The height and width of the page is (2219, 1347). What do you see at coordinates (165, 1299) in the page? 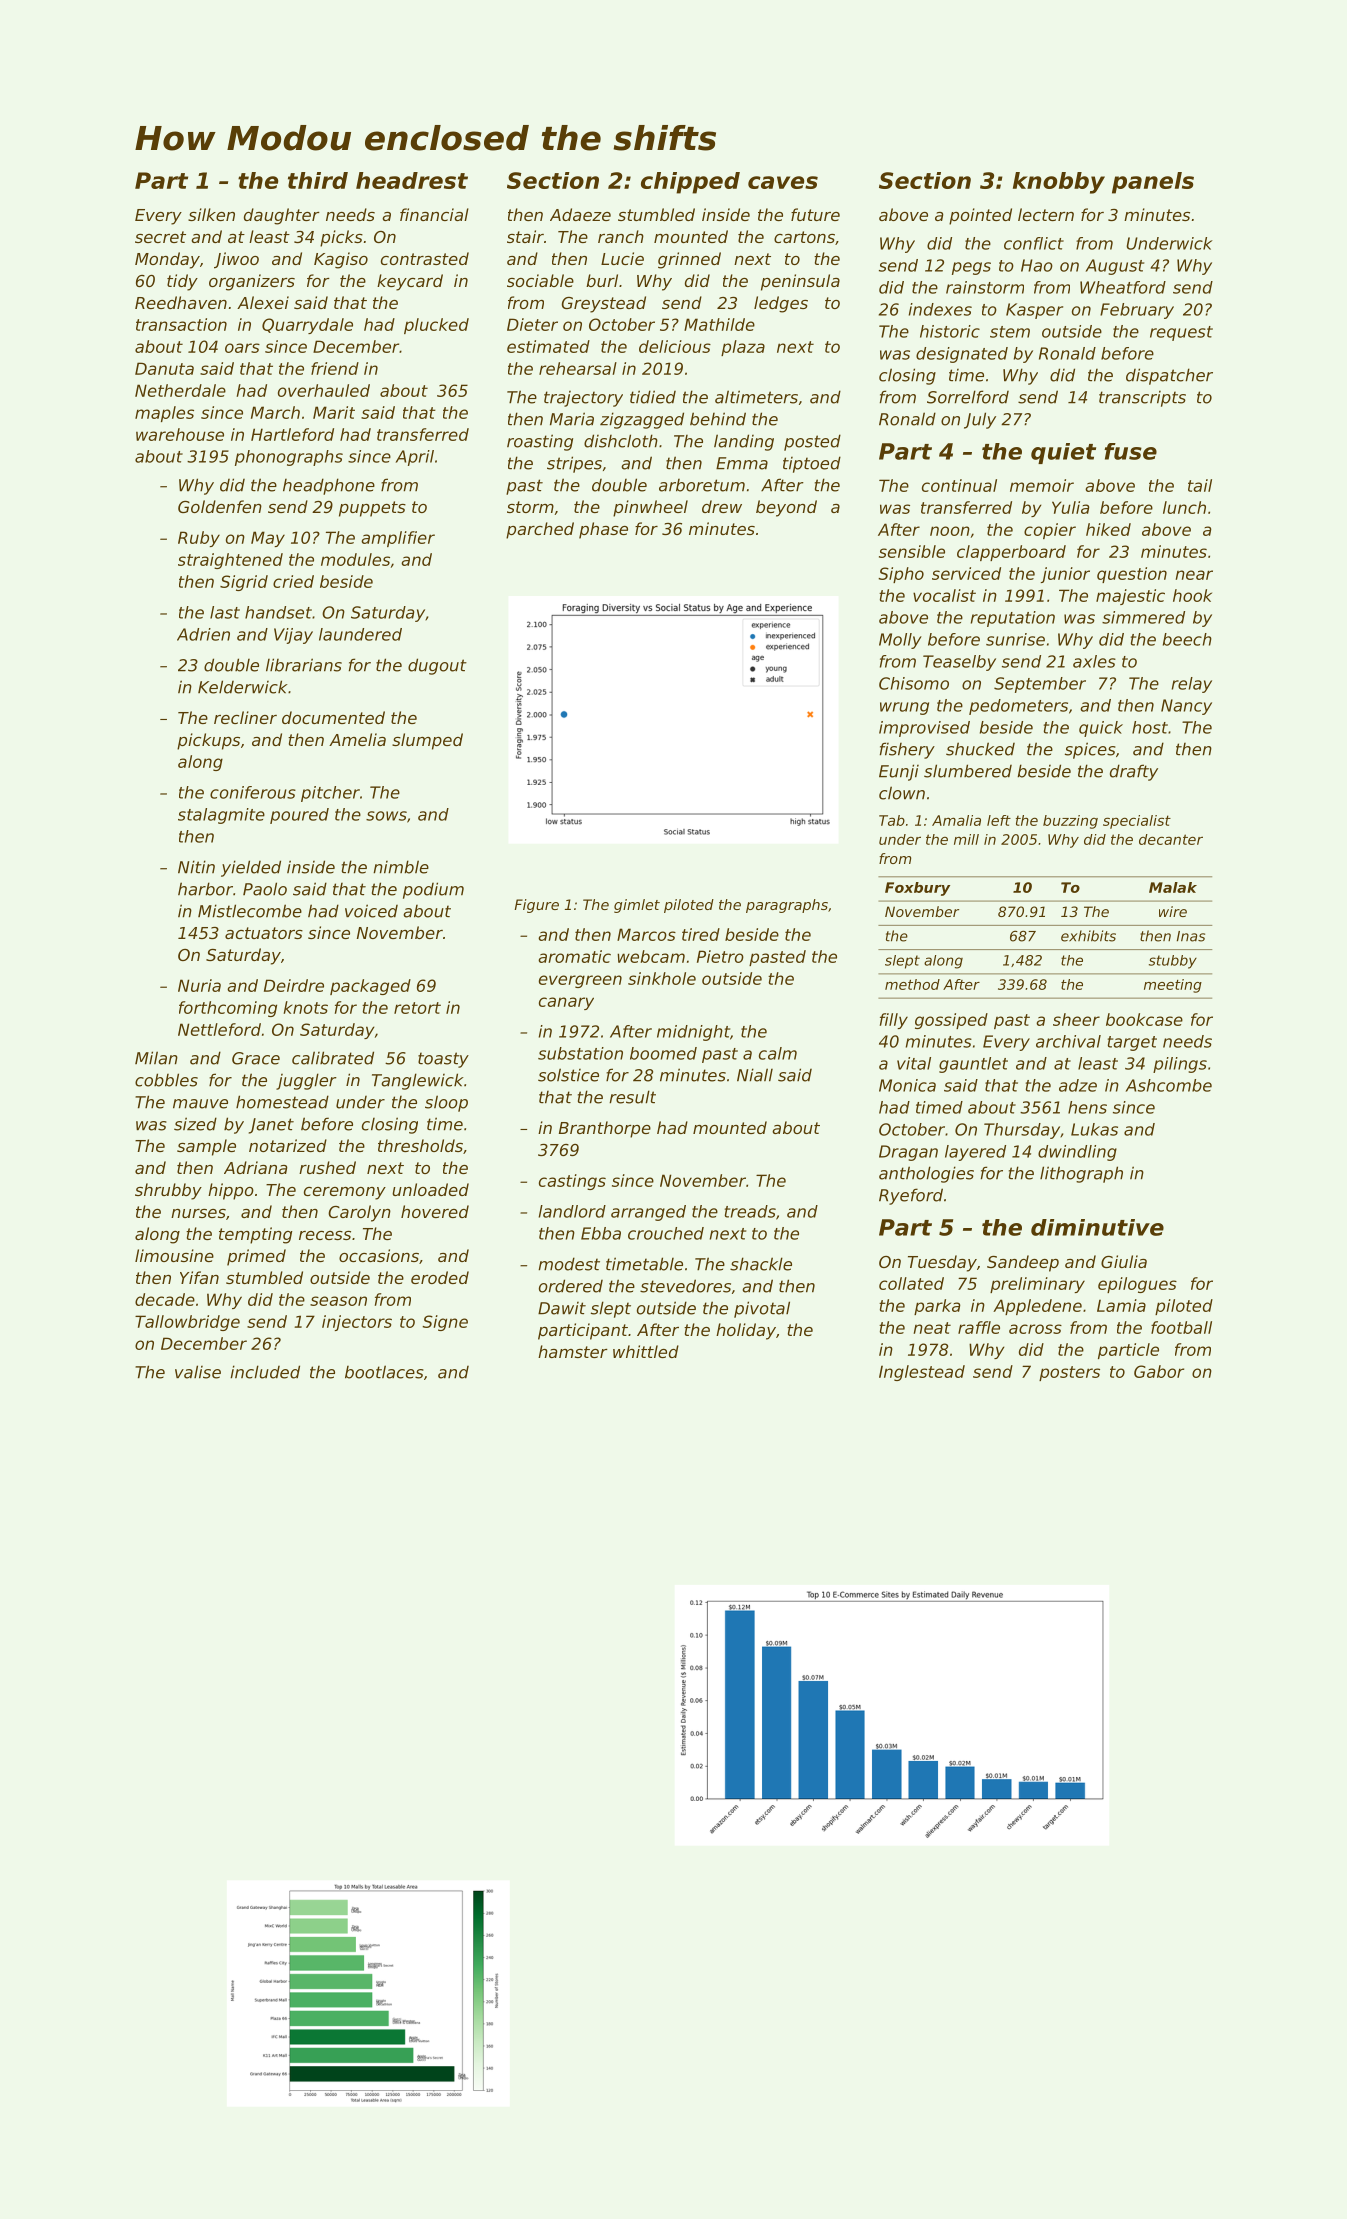
I see `decade` at bounding box center [165, 1299].
